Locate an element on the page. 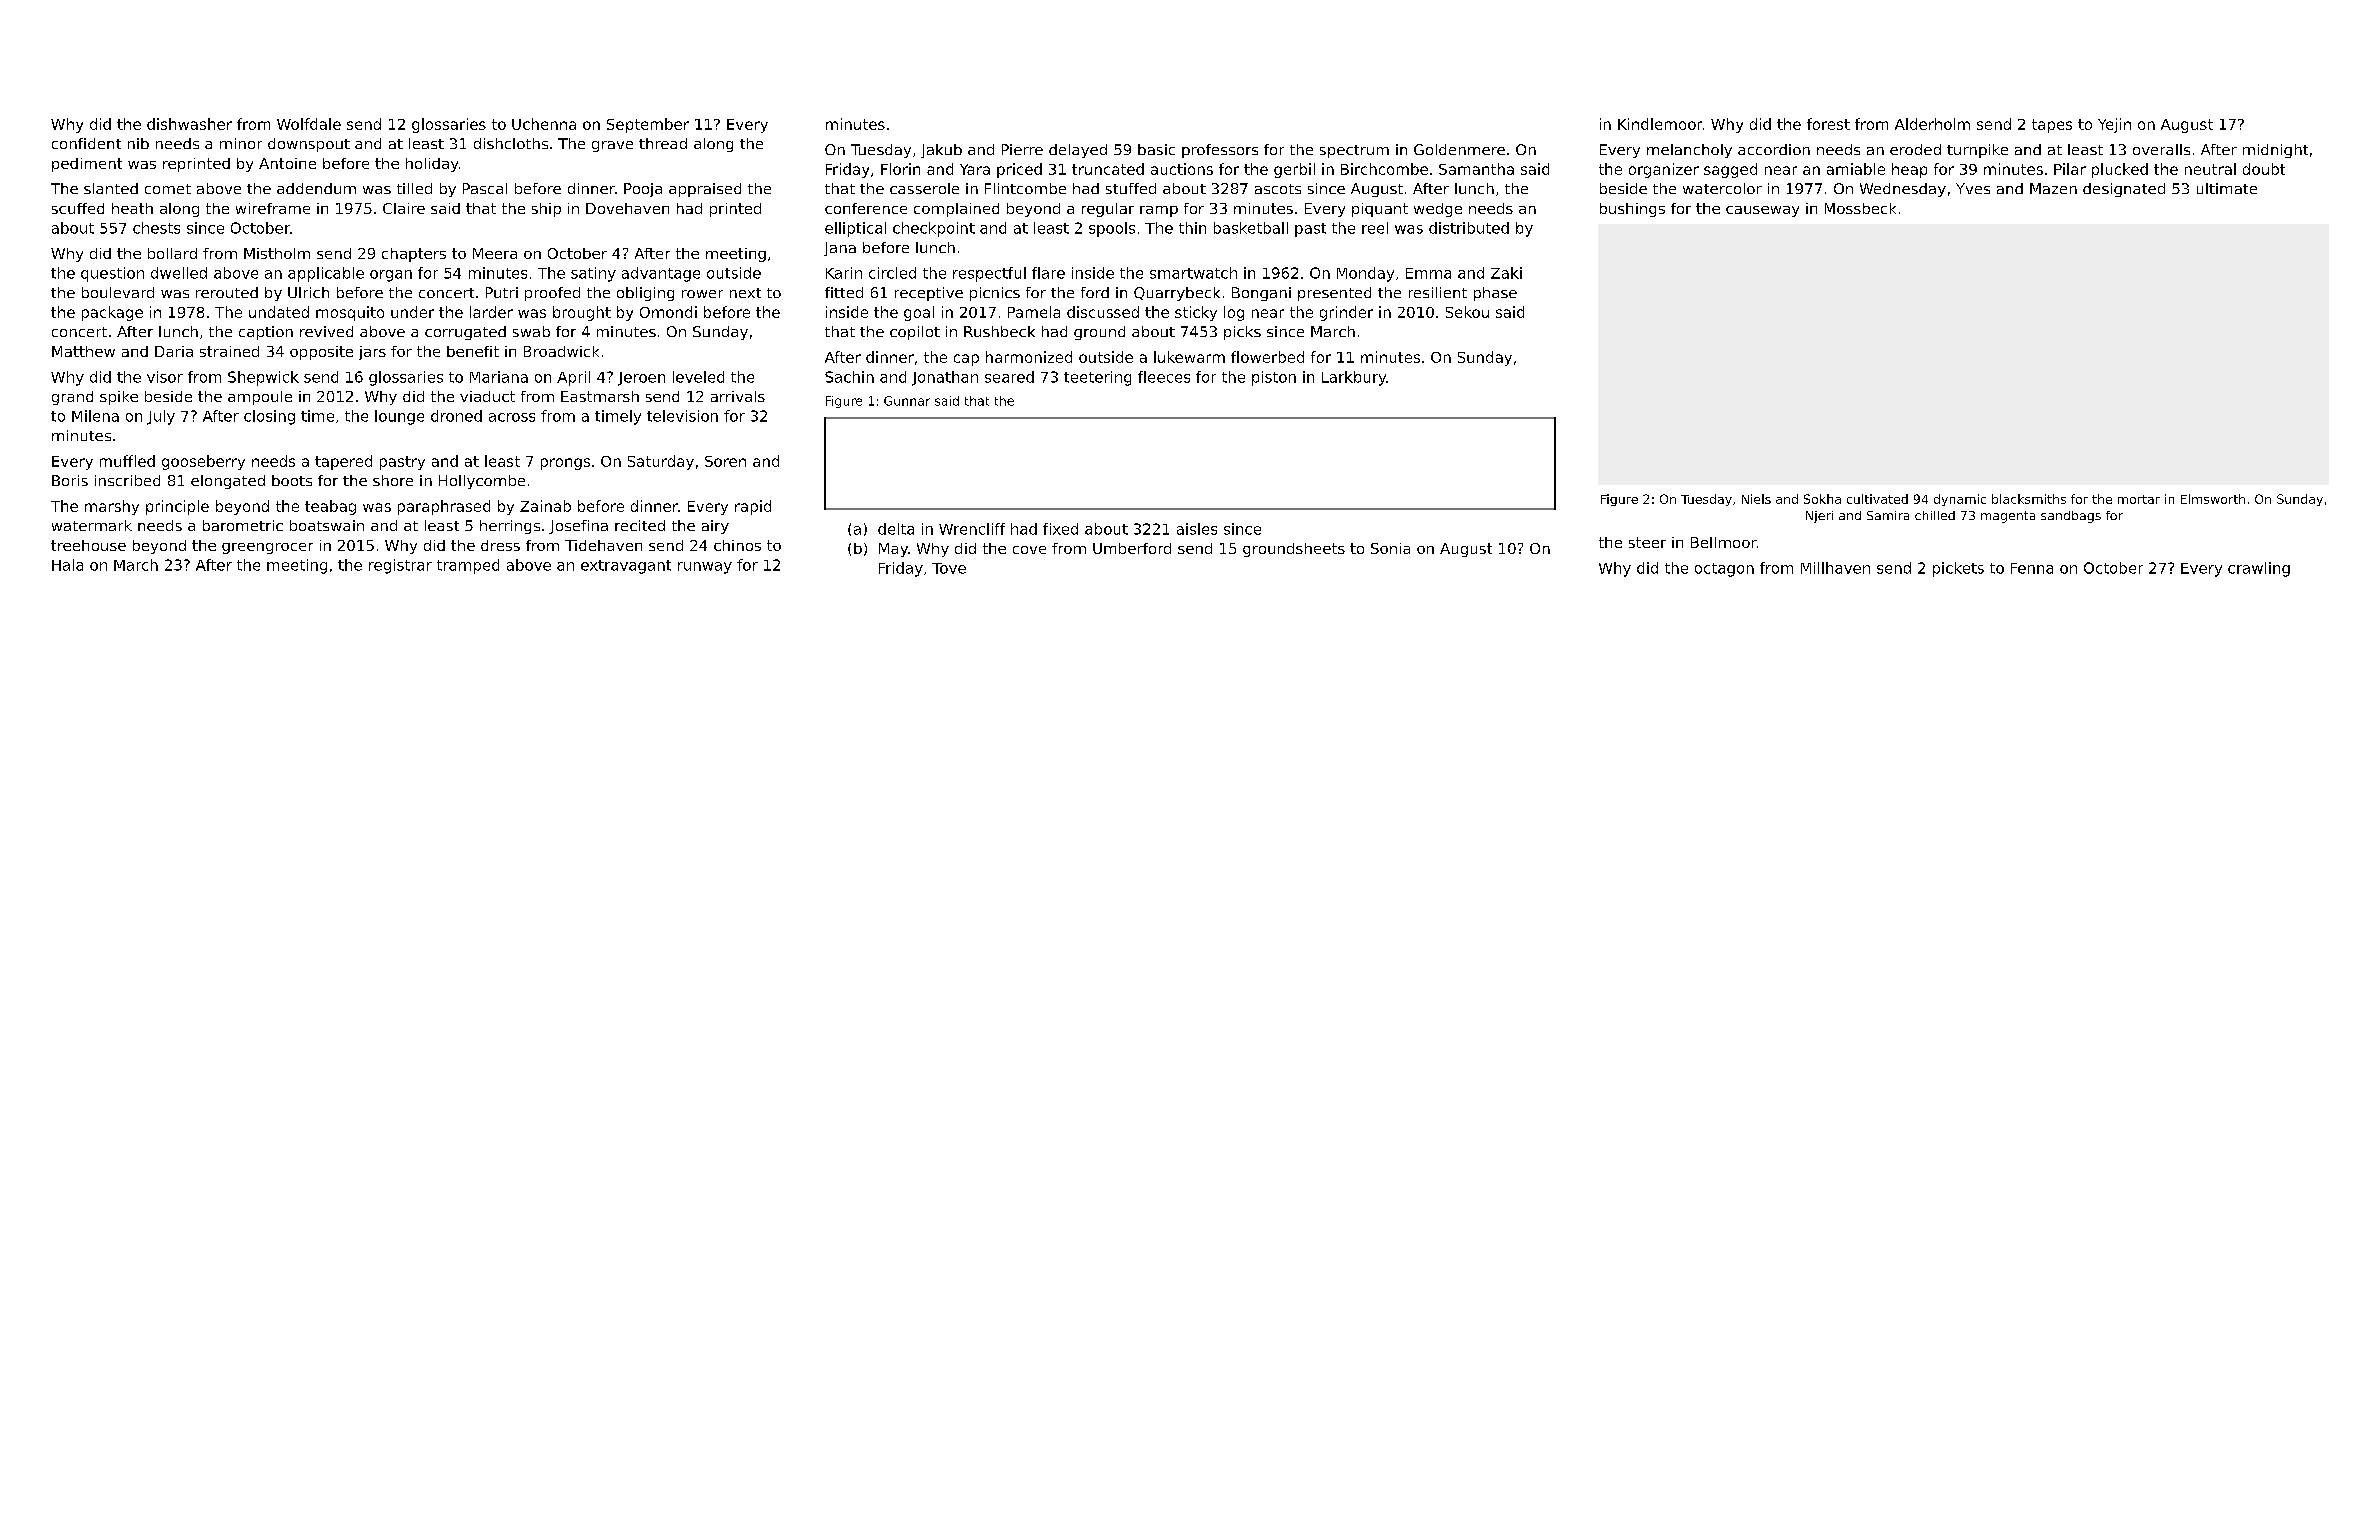  distributed is located at coordinates (1469, 228).
